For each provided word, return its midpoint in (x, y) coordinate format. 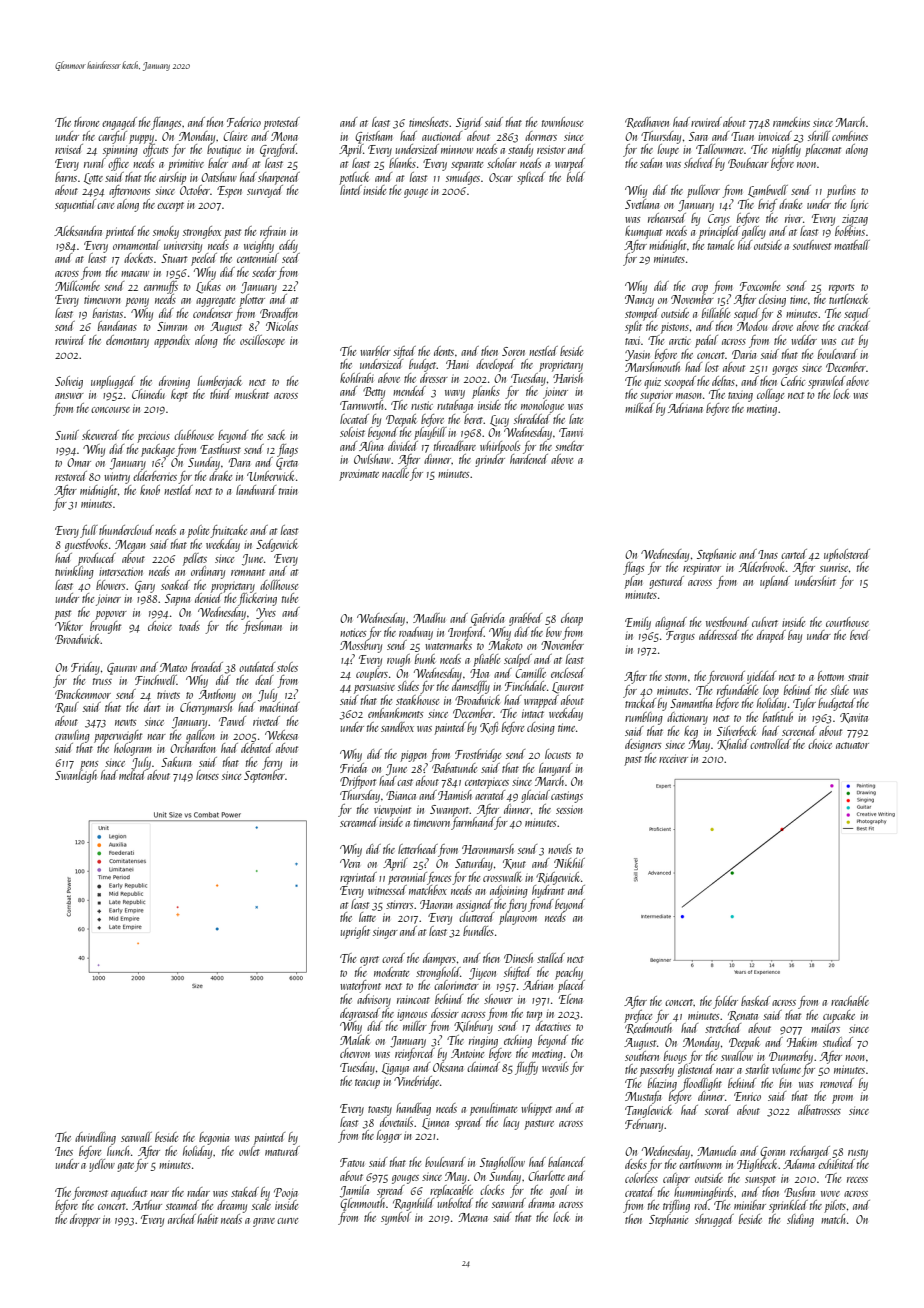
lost (712, 367)
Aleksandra (78, 231)
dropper (85, 1220)
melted (132, 775)
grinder (490, 460)
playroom (518, 918)
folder (725, 1002)
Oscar (501, 177)
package (158, 450)
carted (794, 554)
